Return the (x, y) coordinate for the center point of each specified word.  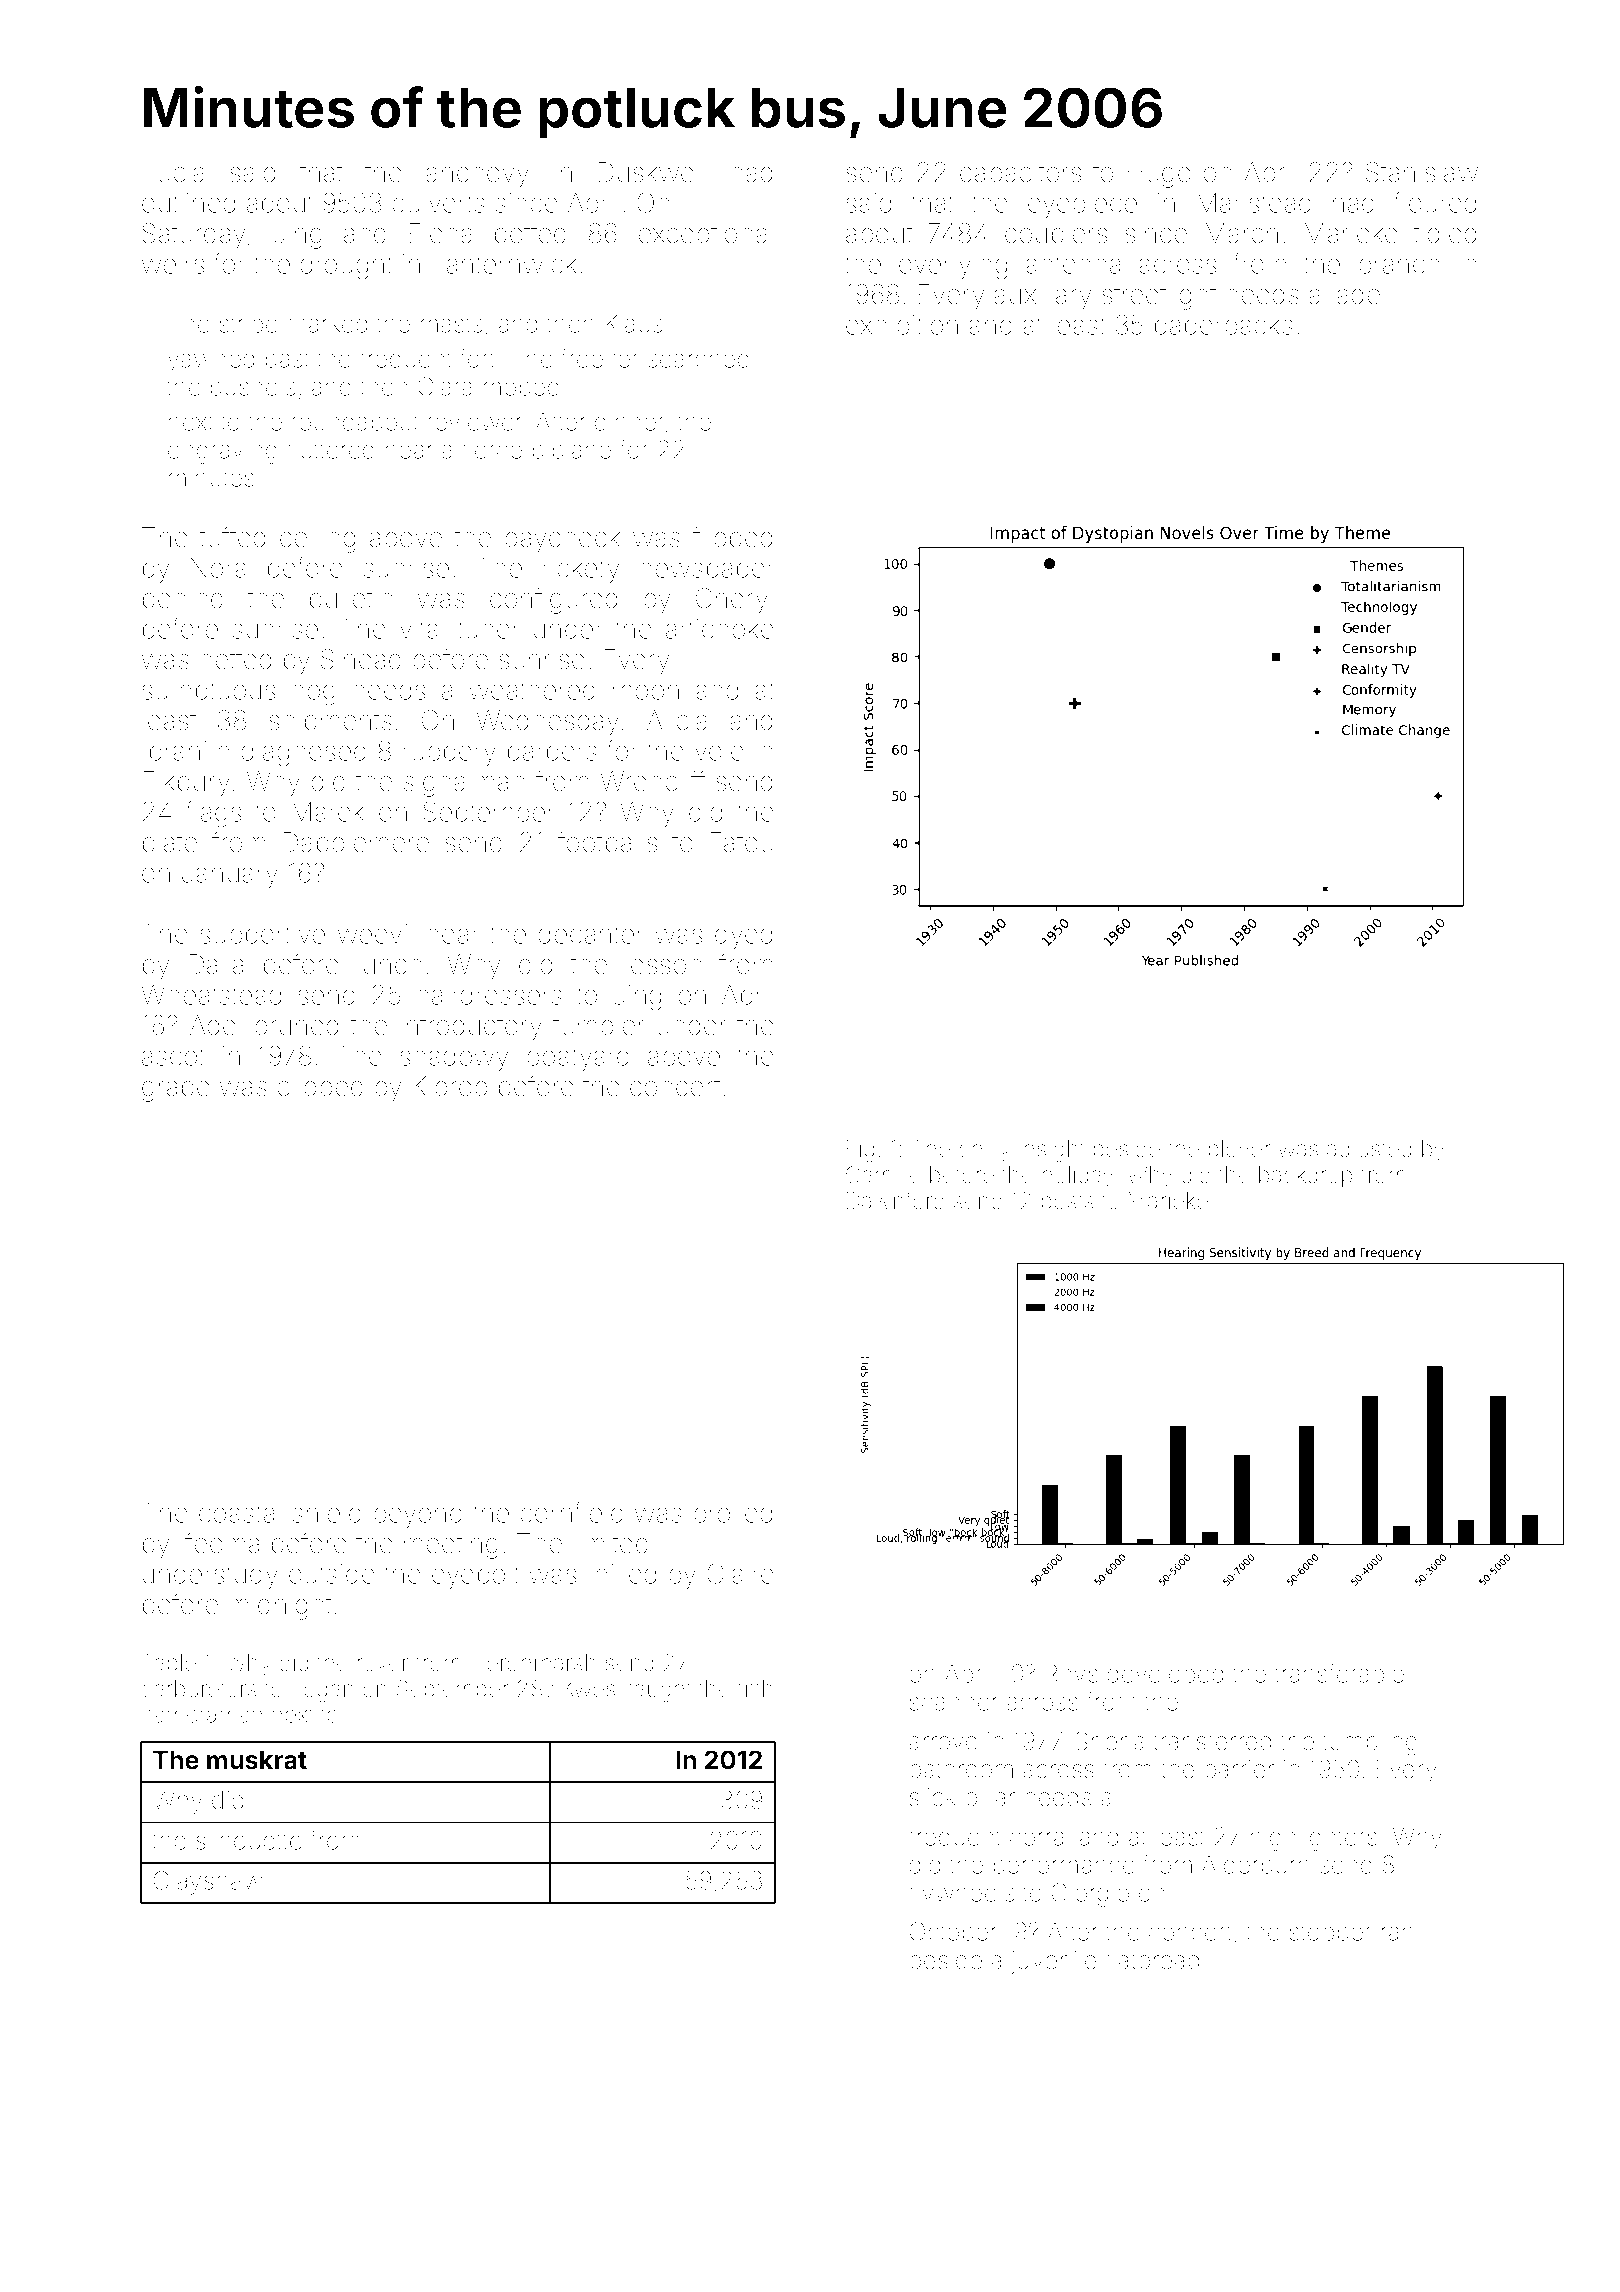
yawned (211, 361)
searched (698, 358)
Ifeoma (220, 1543)
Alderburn (1255, 1864)
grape (176, 1091)
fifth (755, 1688)
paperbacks (1224, 327)
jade (1354, 297)
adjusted (1369, 1151)
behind (183, 598)
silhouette (249, 1840)
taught (659, 1691)
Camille (883, 1175)
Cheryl (734, 601)
